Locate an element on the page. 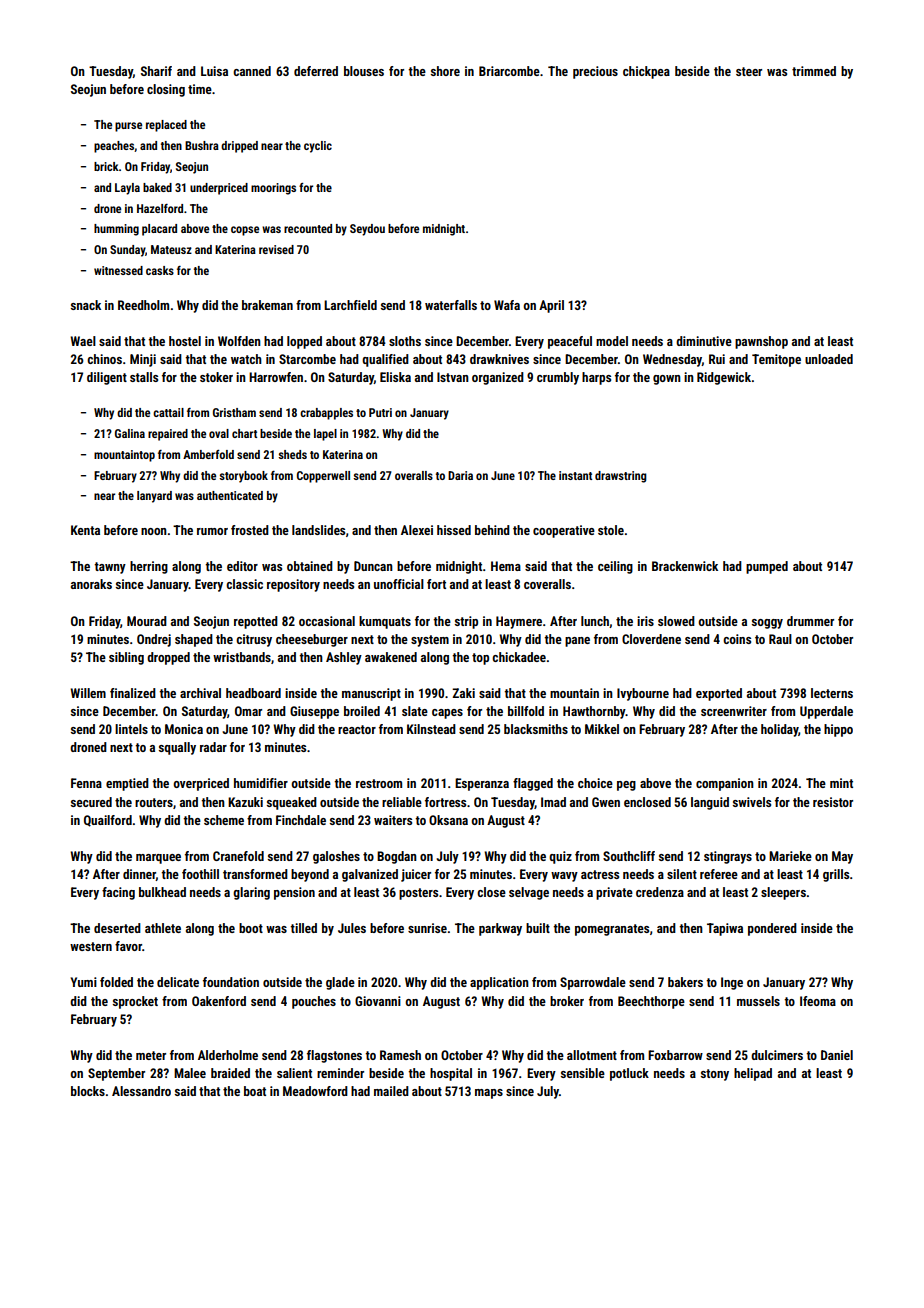  Harrowfen is located at coordinates (276, 377).
